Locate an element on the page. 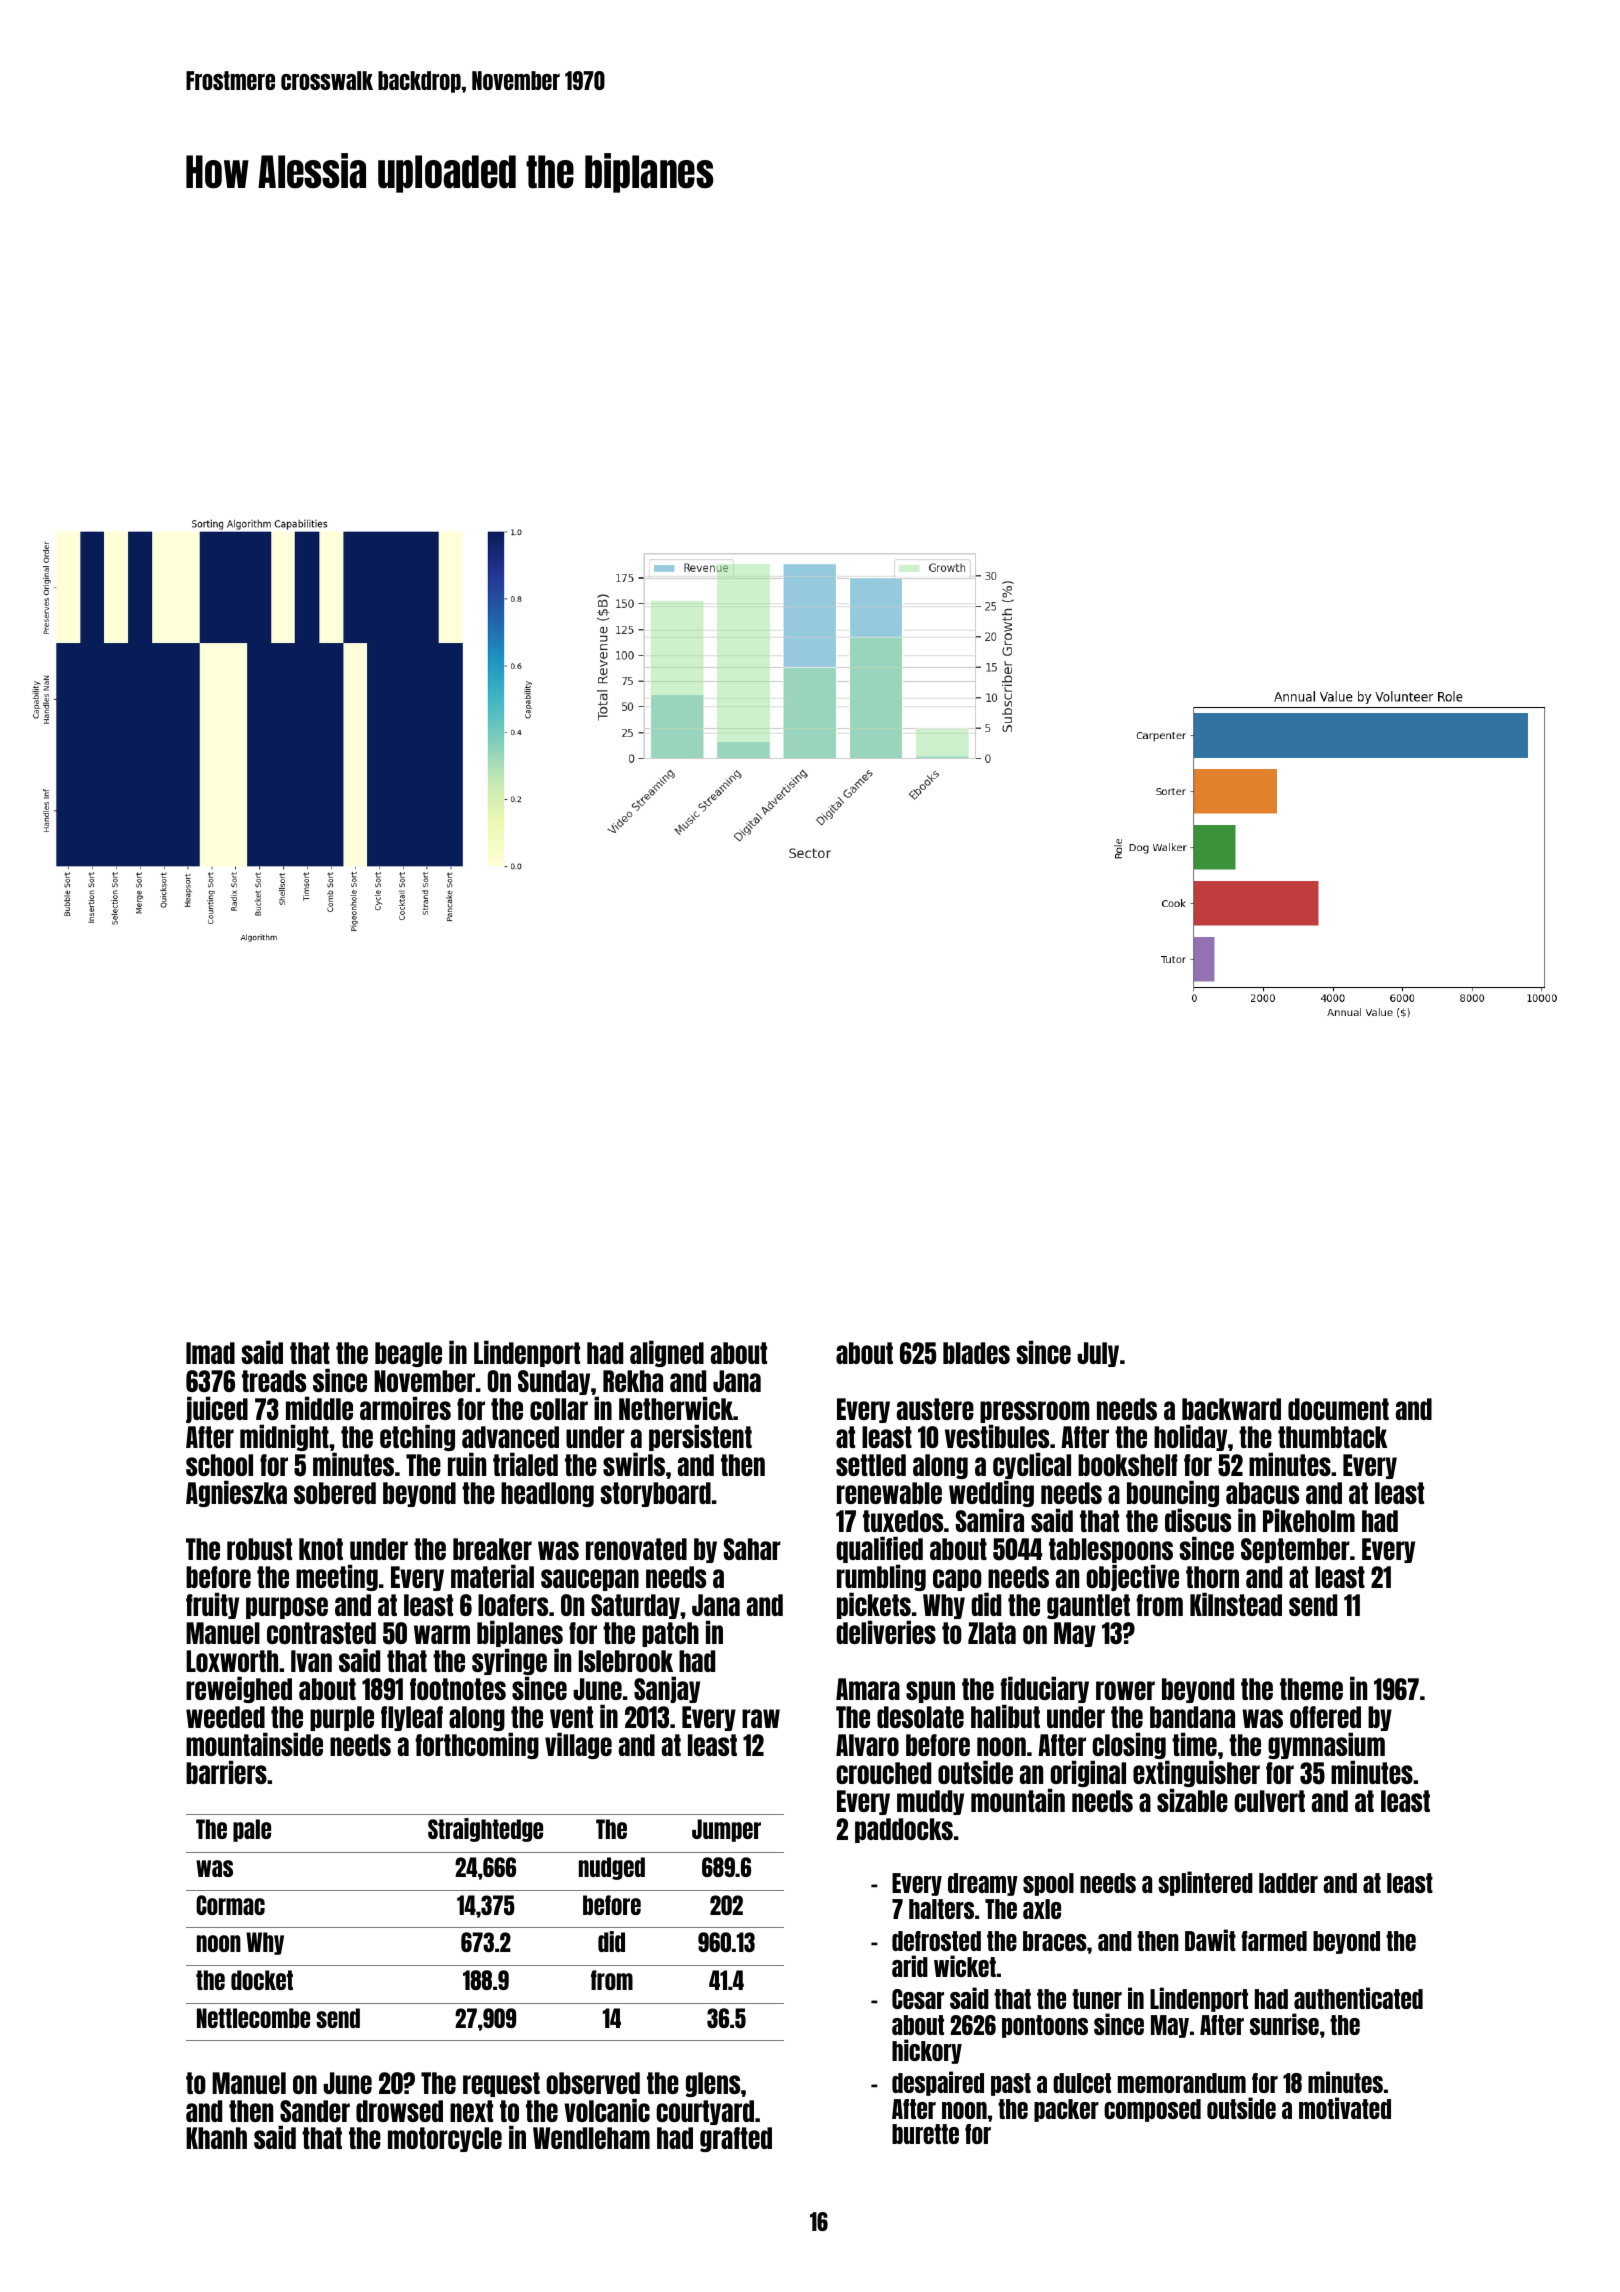 This document has height=2292, width=1620. Kilnstead is located at coordinates (1236, 1604).
